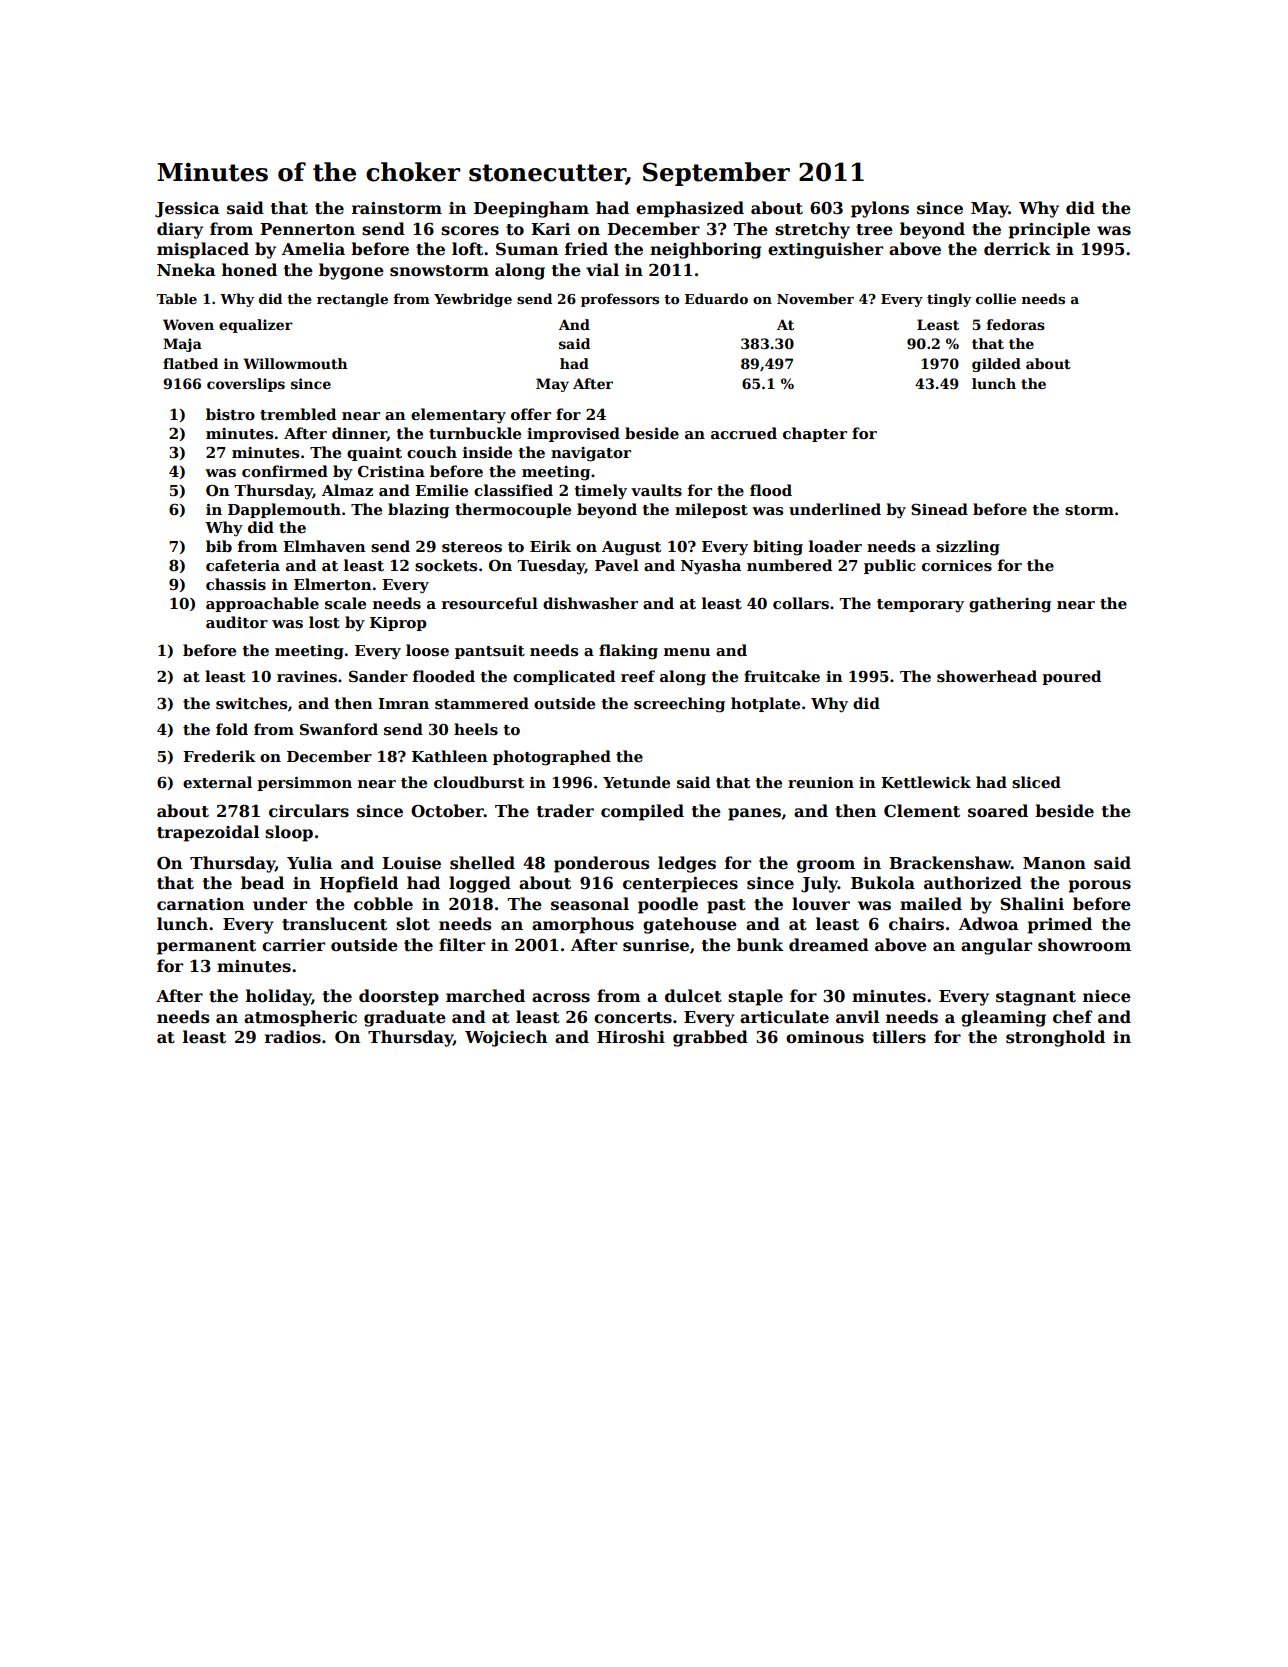 Image resolution: width=1288 pixels, height=1667 pixels. Describe the element at coordinates (531, 414) in the page. I see `offer` at that location.
